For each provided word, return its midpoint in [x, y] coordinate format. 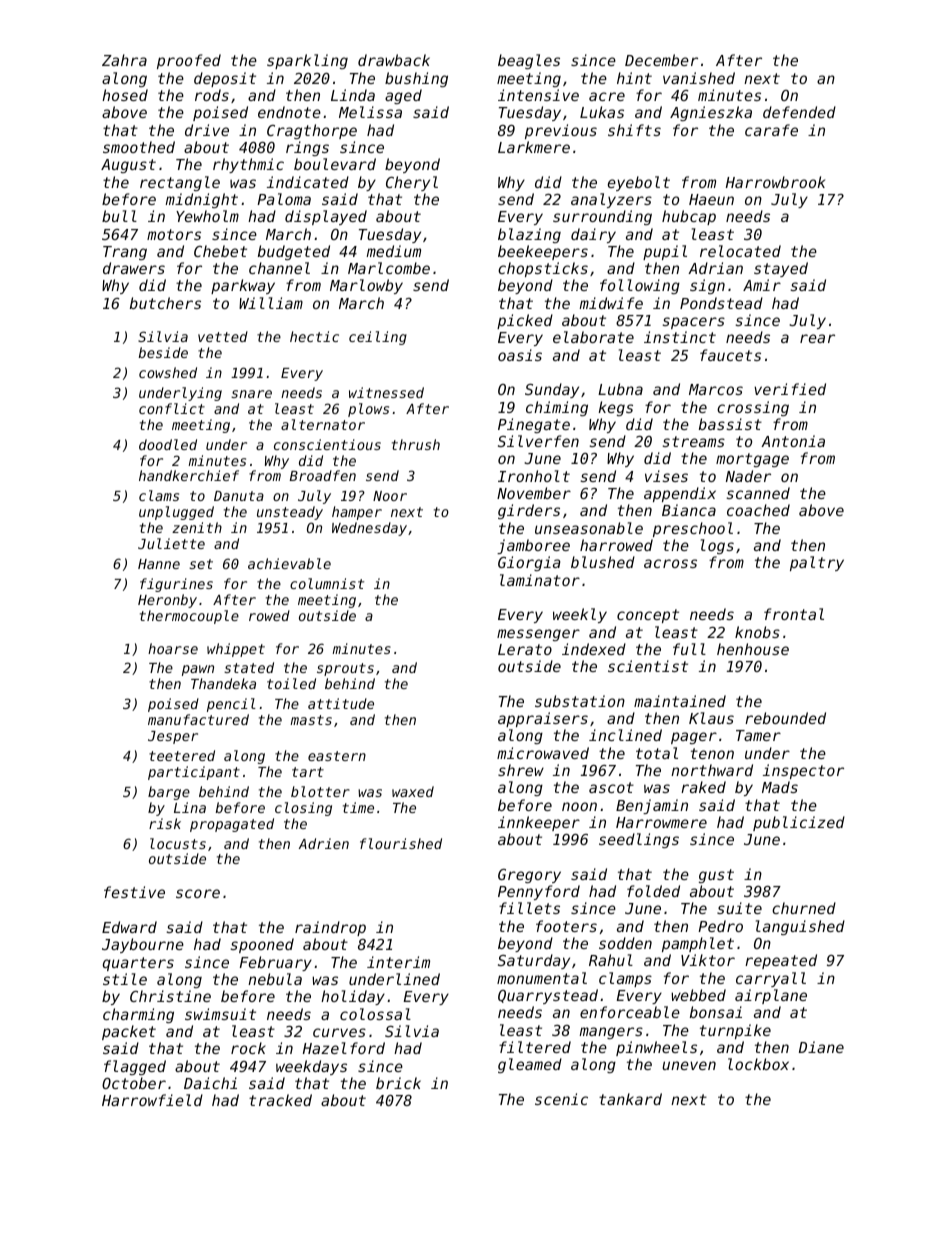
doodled [168, 444]
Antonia [793, 441]
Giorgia [529, 563]
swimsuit [220, 1014]
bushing [416, 79]
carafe [771, 130]
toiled [291, 683]
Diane [821, 1047]
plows [368, 410]
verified [790, 389]
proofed [189, 61]
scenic [561, 1099]
